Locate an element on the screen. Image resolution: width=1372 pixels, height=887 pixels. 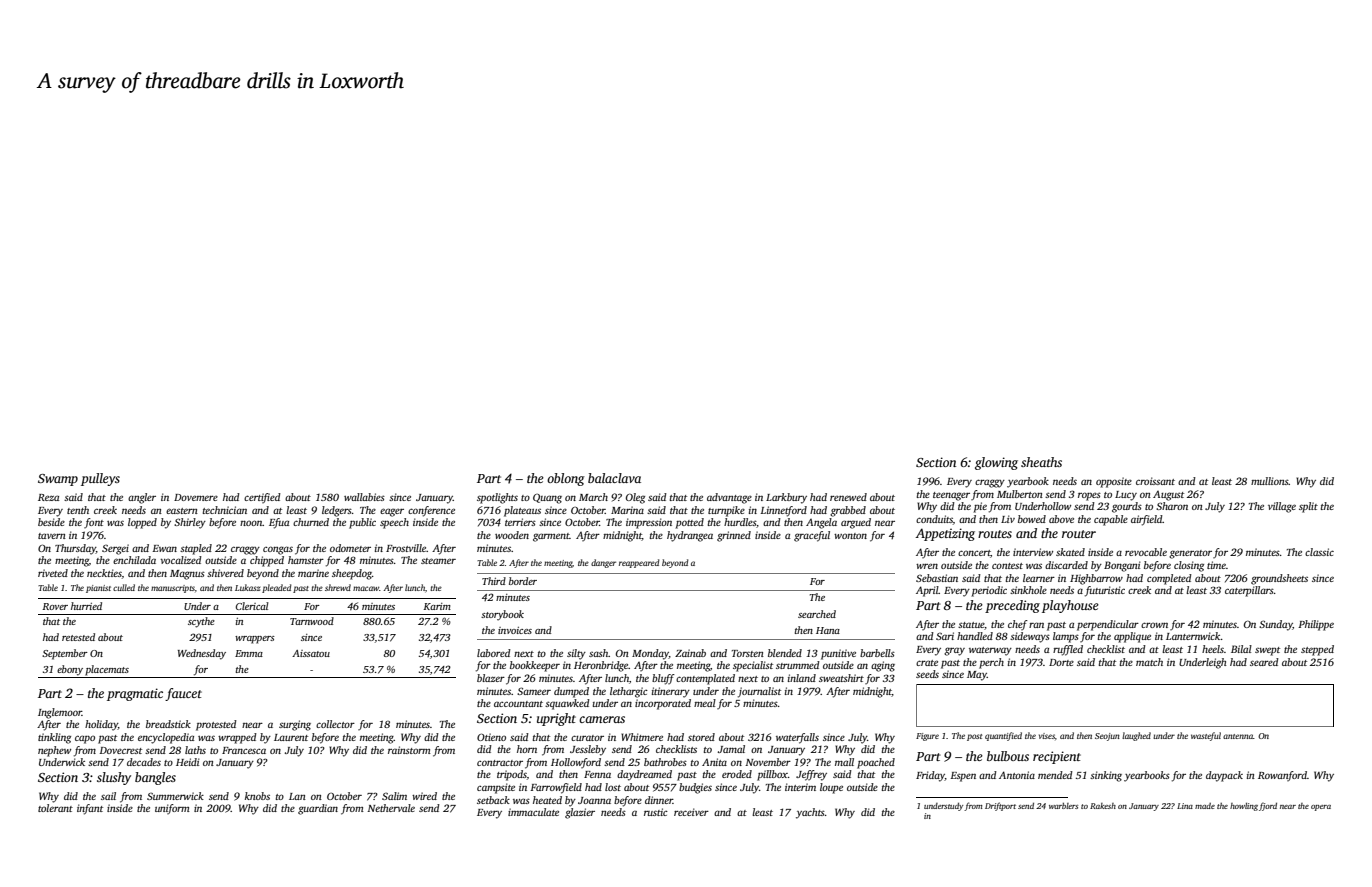
balaclava is located at coordinates (614, 478).
